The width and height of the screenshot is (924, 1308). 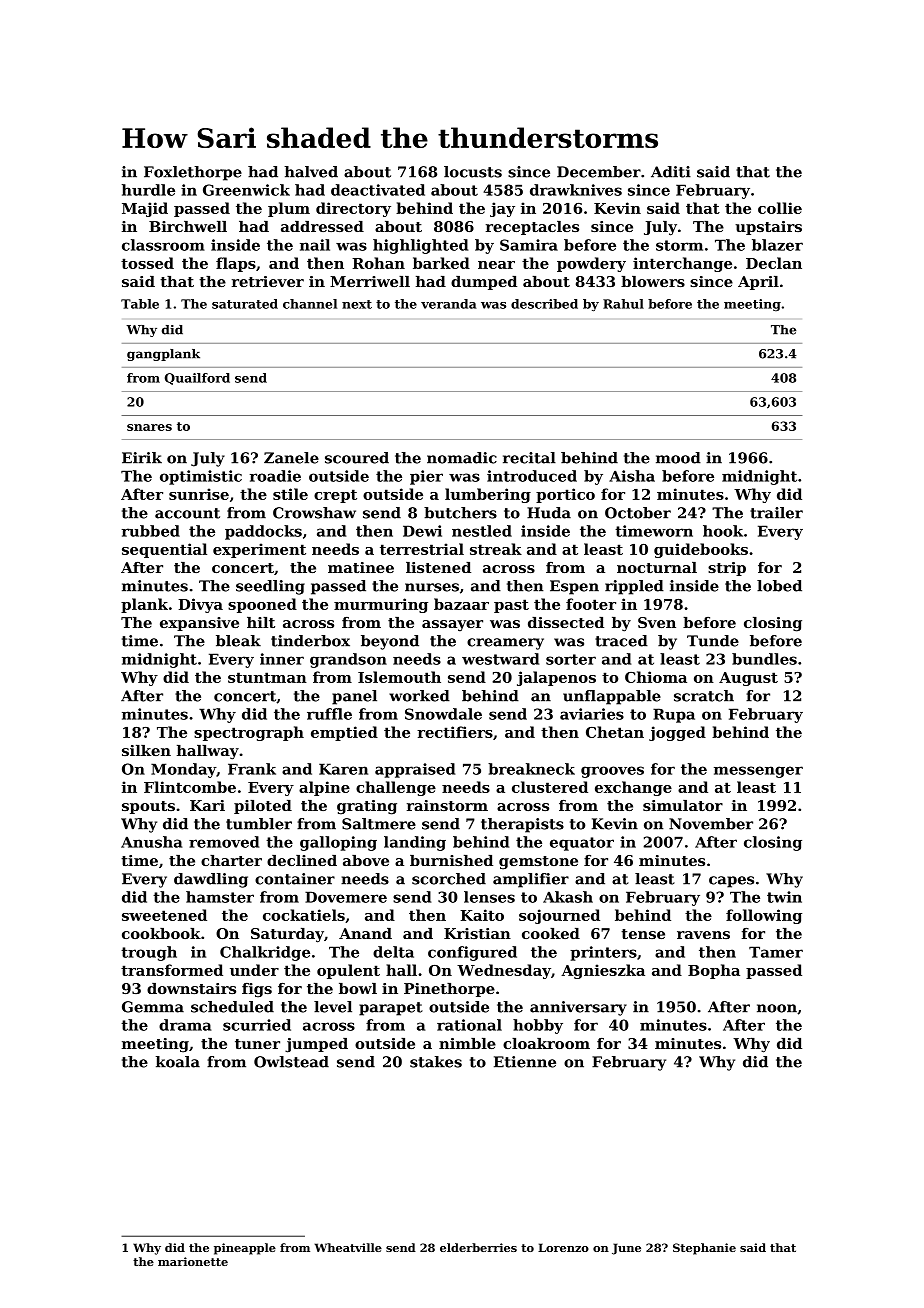 I want to click on figs, so click(x=257, y=990).
